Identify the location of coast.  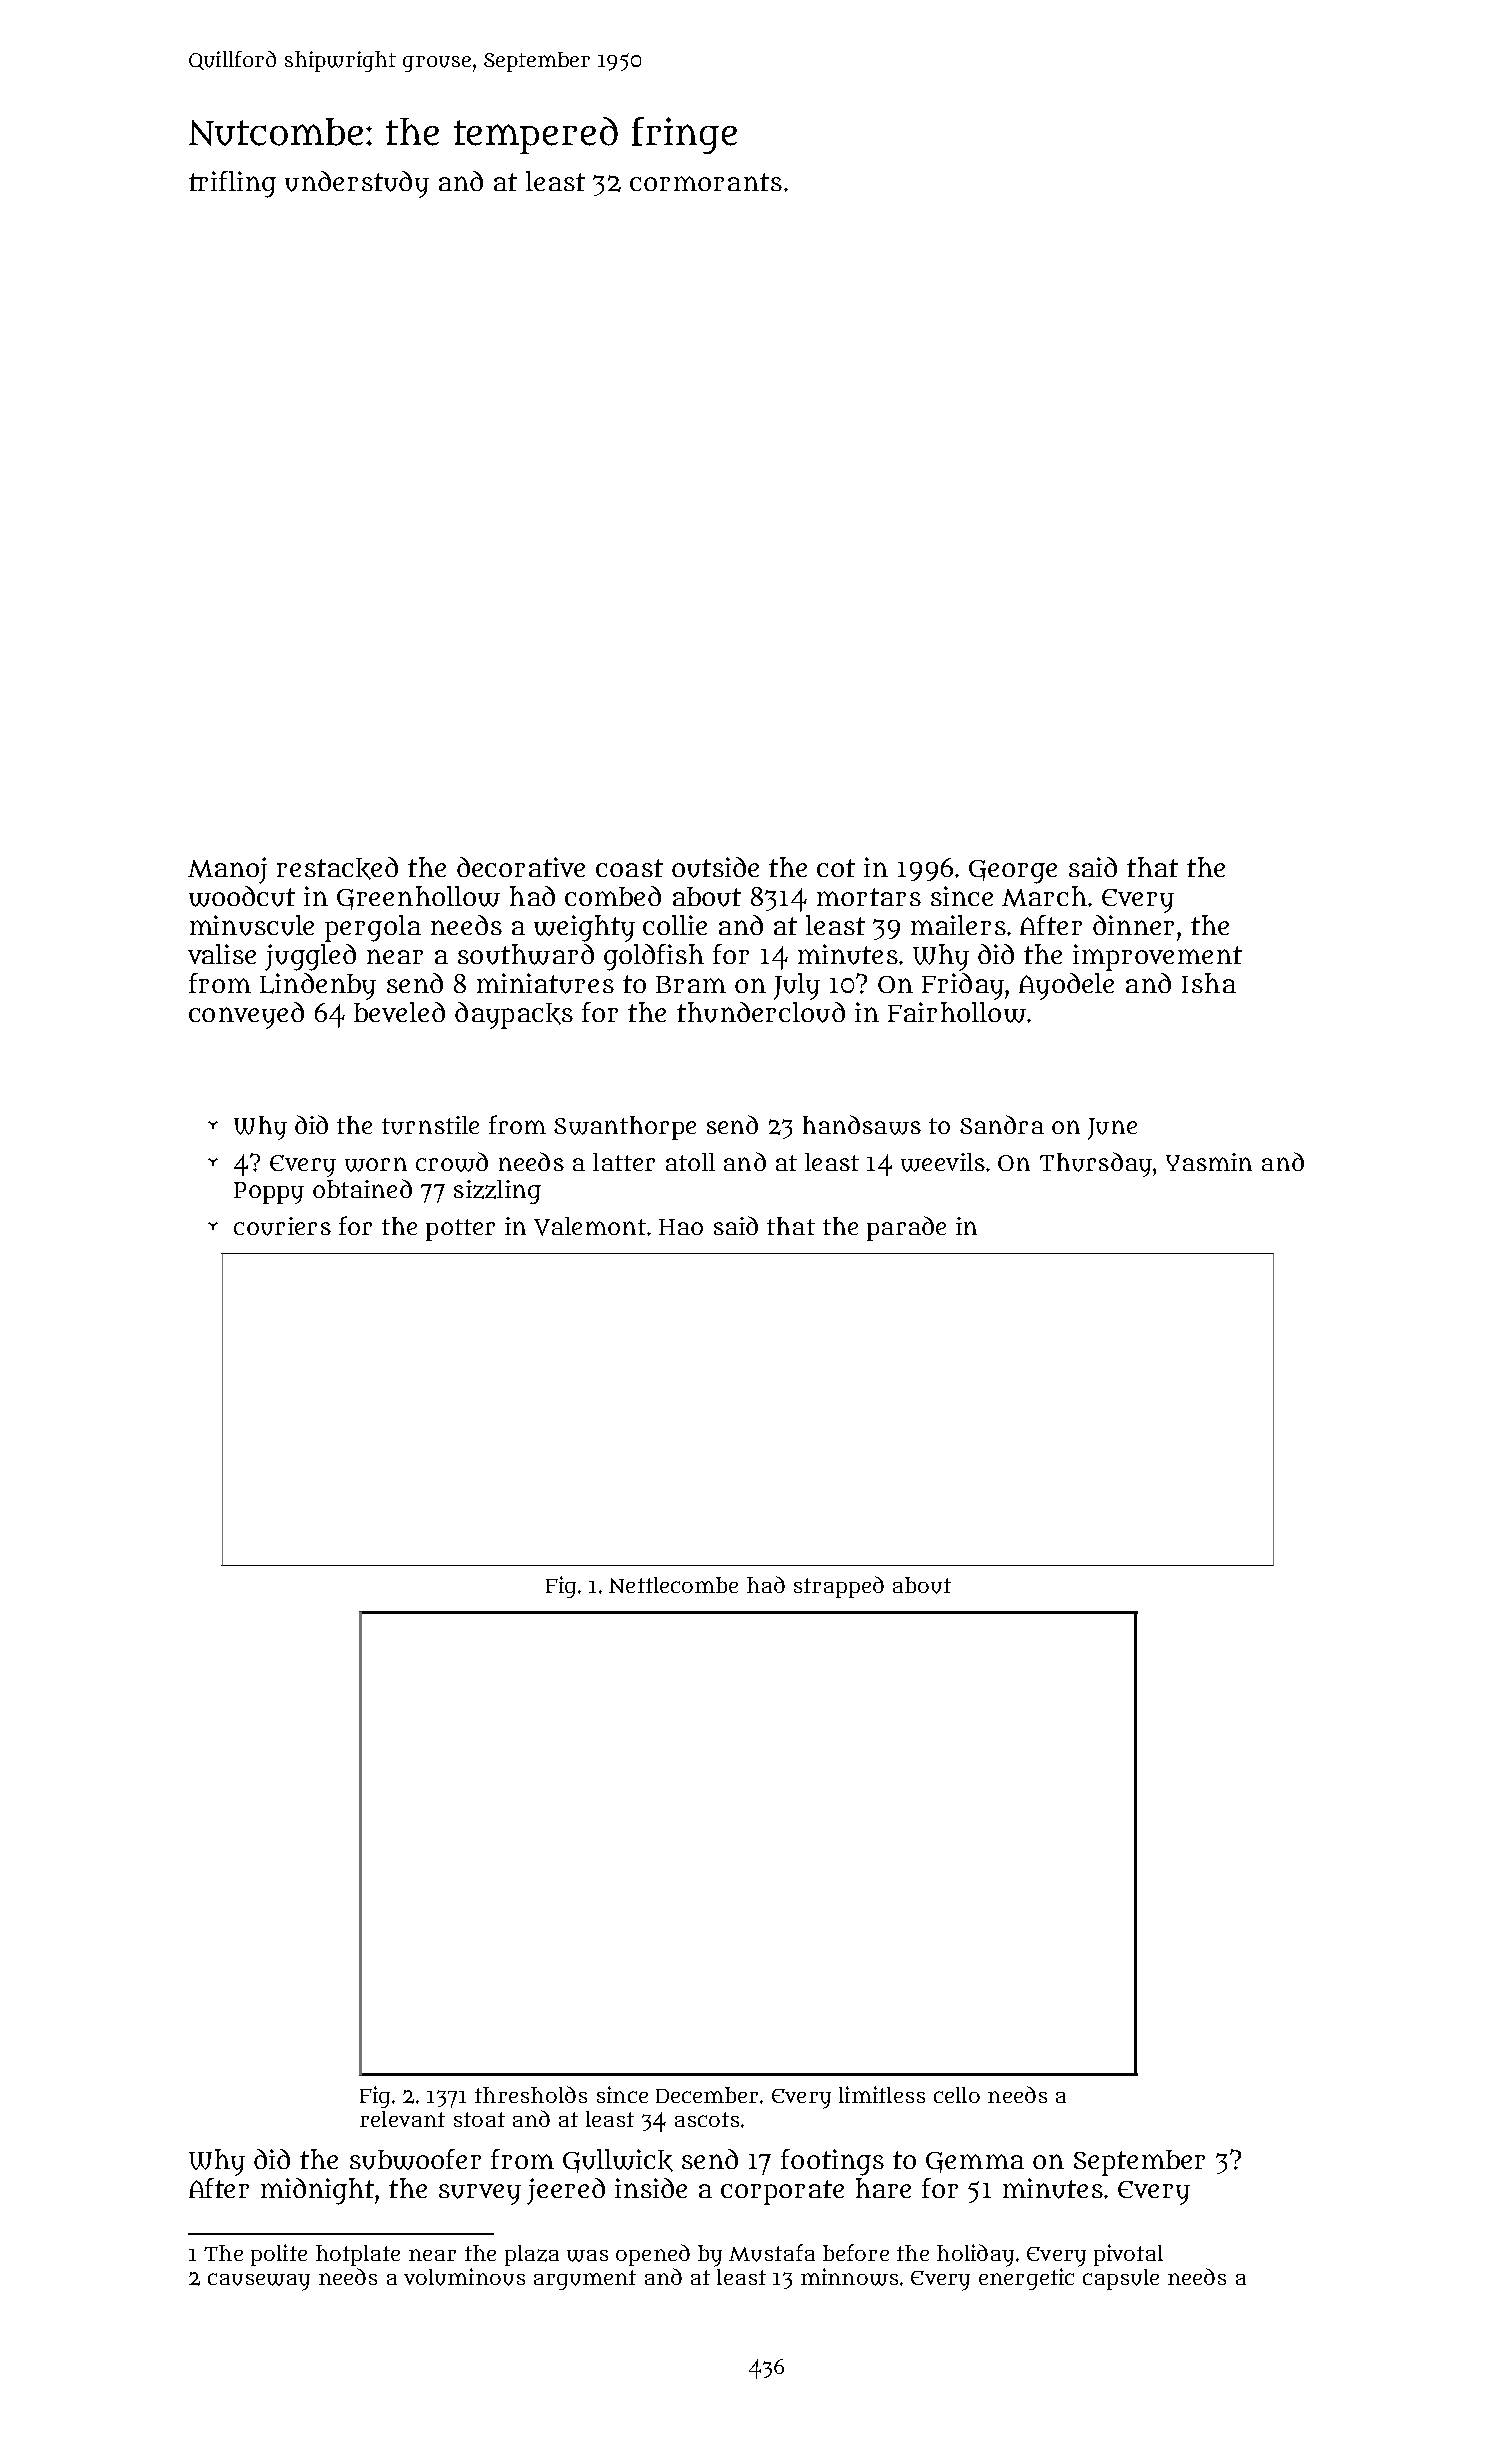
(629, 868).
